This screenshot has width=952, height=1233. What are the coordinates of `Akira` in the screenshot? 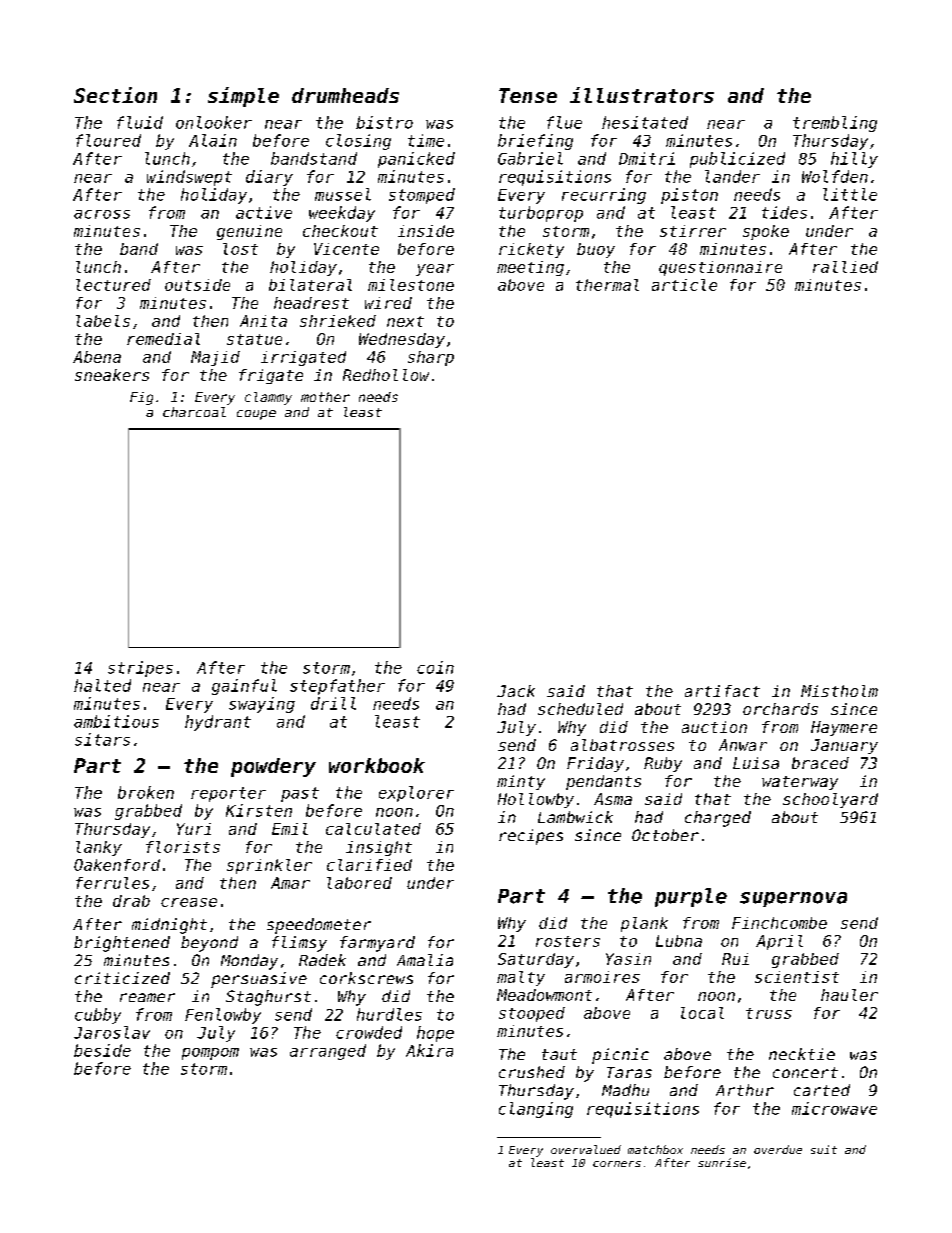 It's located at (429, 1050).
